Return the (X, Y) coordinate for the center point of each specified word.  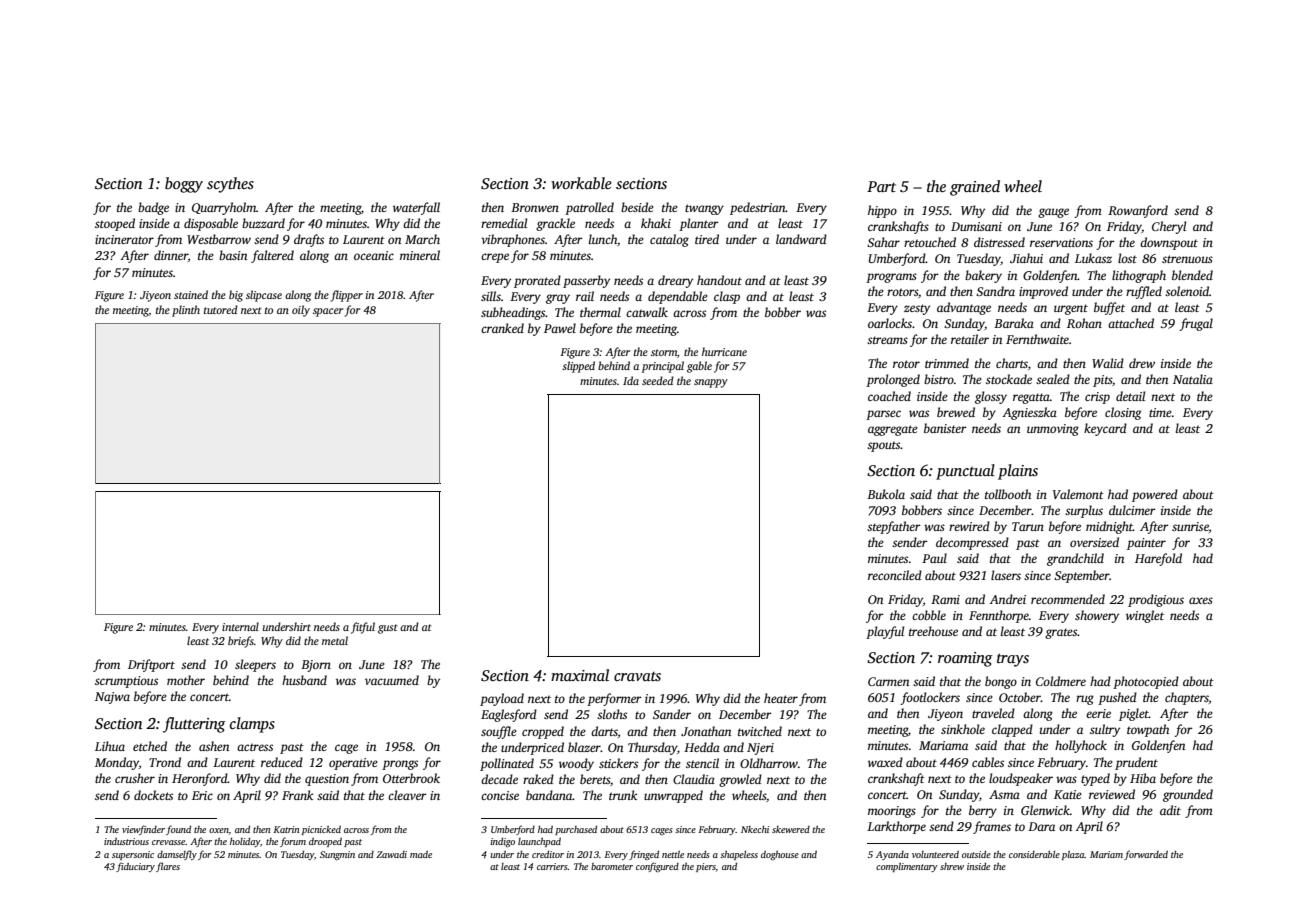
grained (975, 188)
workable (581, 183)
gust (387, 629)
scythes (230, 185)
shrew (952, 866)
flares (168, 867)
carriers (552, 866)
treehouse (933, 631)
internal (240, 626)
